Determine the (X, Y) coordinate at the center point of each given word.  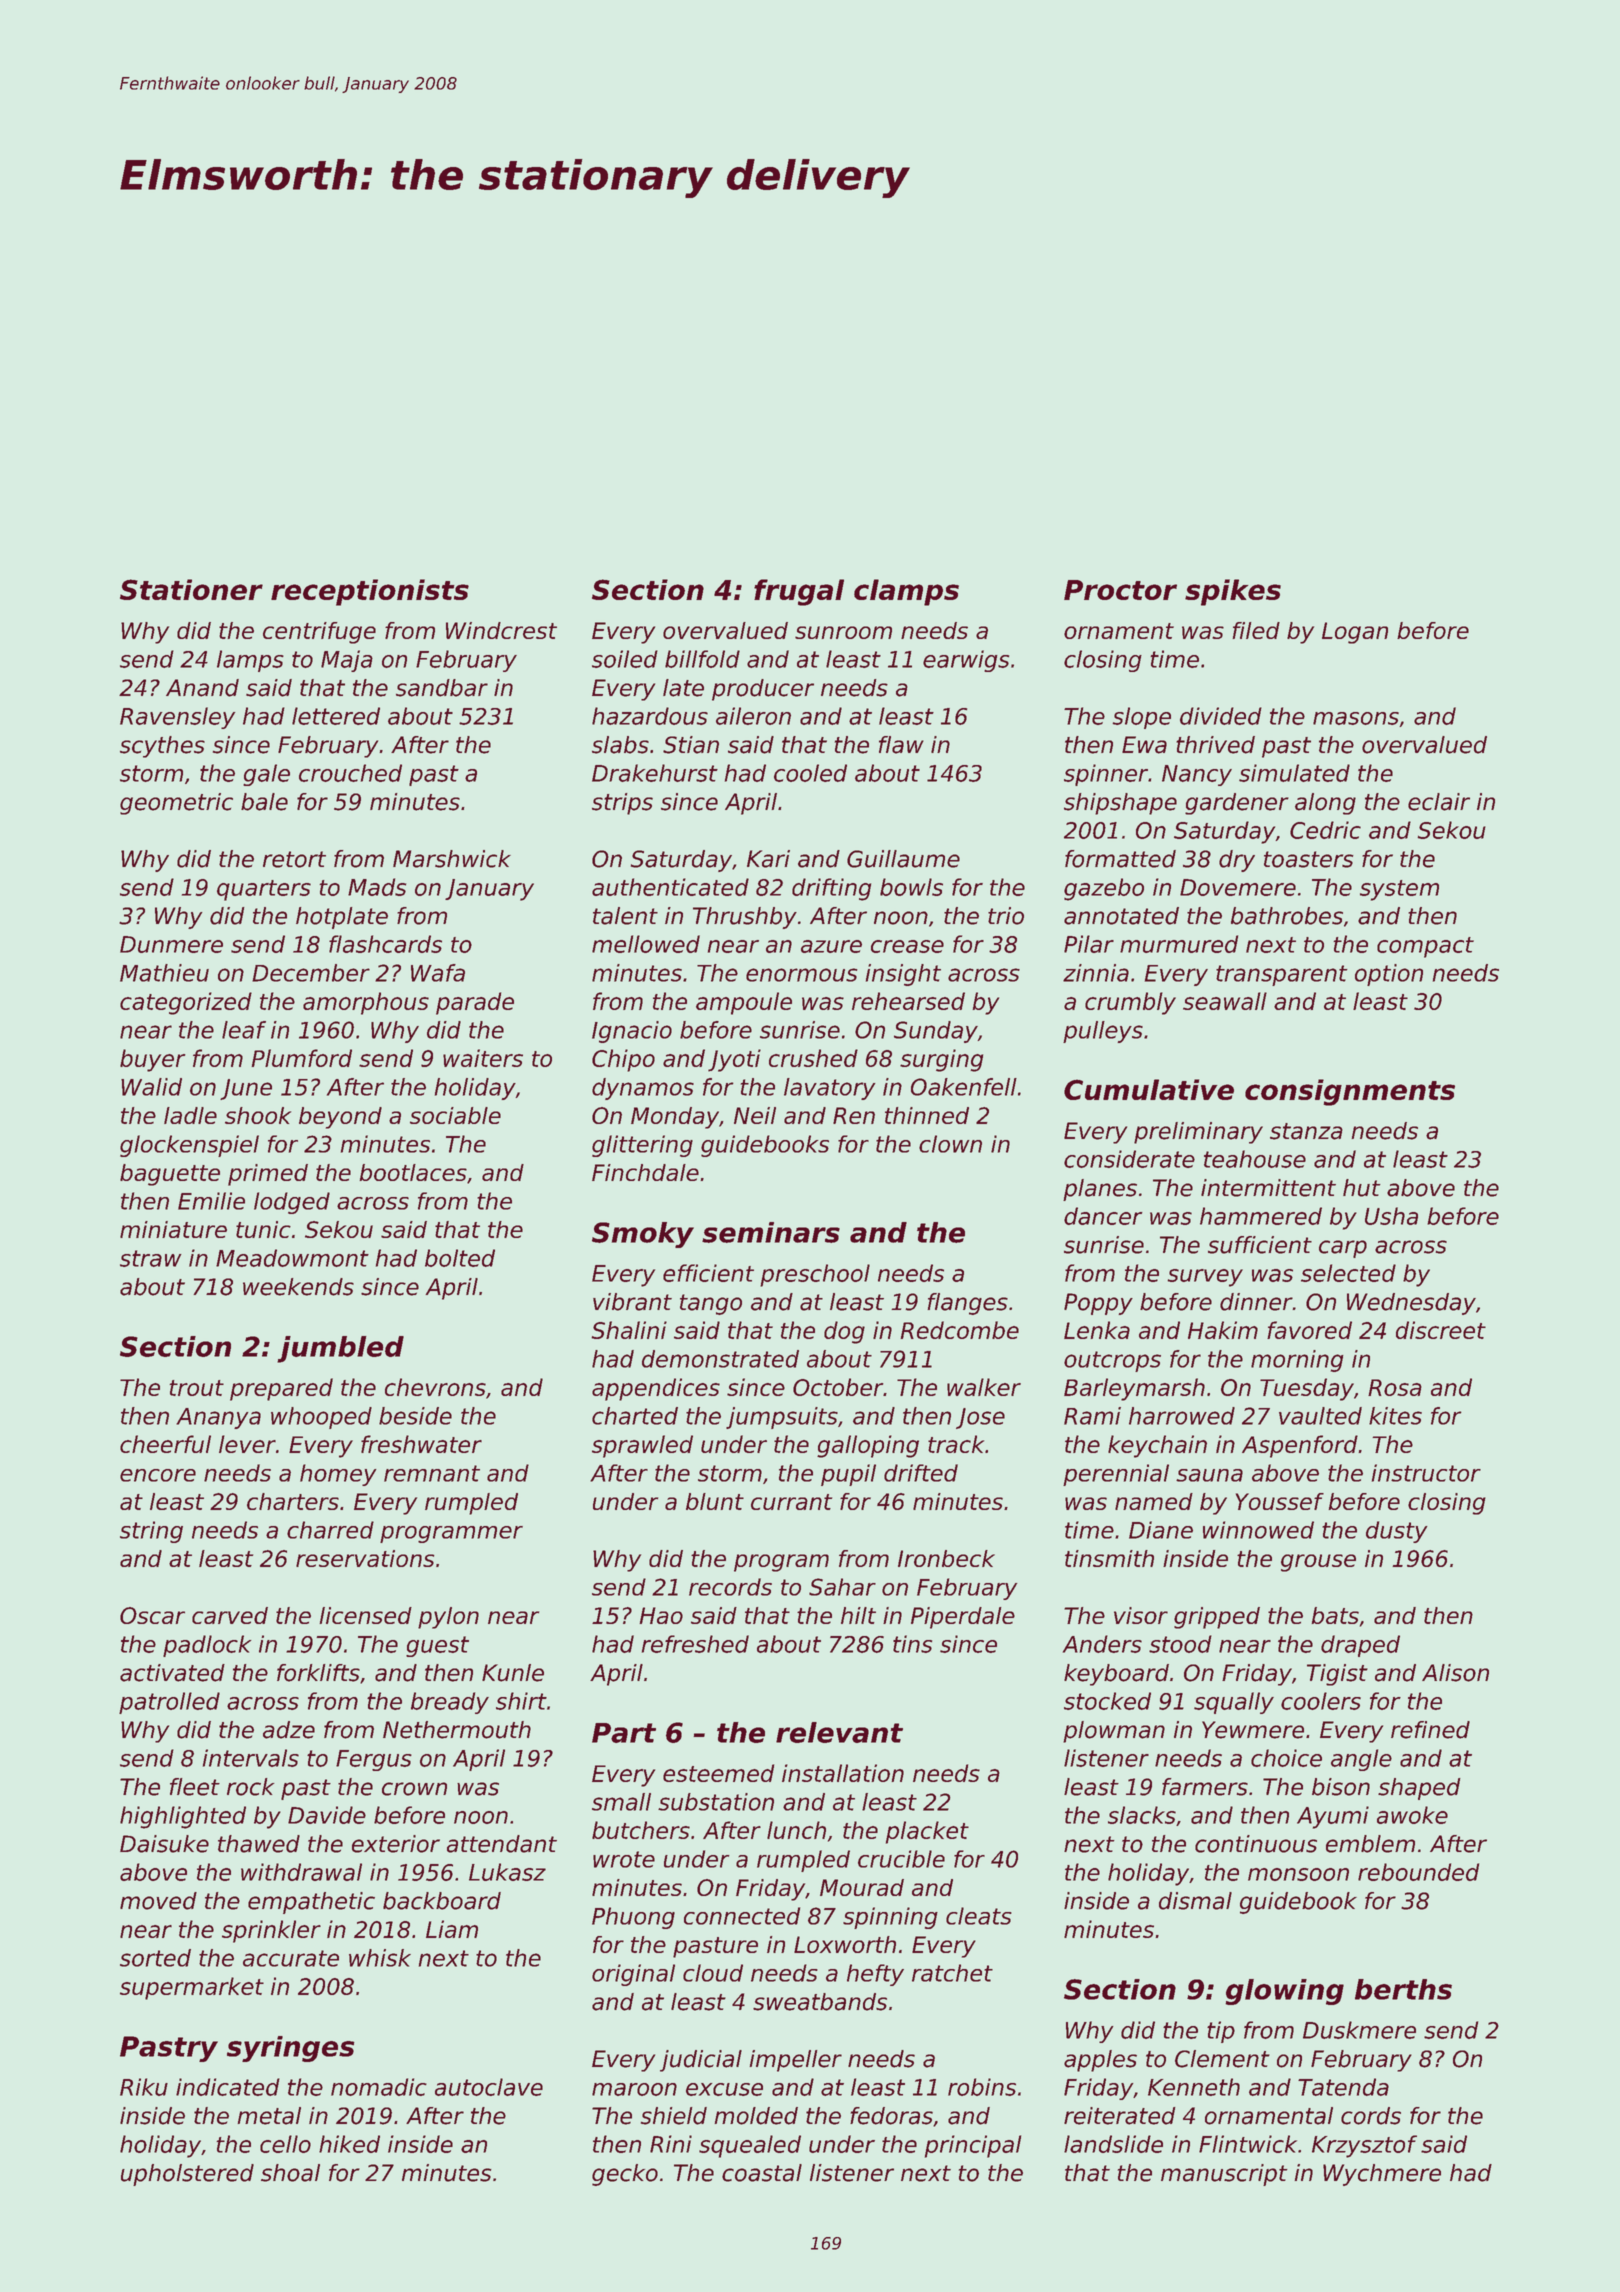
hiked (349, 2144)
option (1389, 975)
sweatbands (820, 2002)
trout (196, 1388)
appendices (656, 1389)
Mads (377, 887)
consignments (1350, 1092)
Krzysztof (1364, 2146)
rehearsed (908, 1001)
